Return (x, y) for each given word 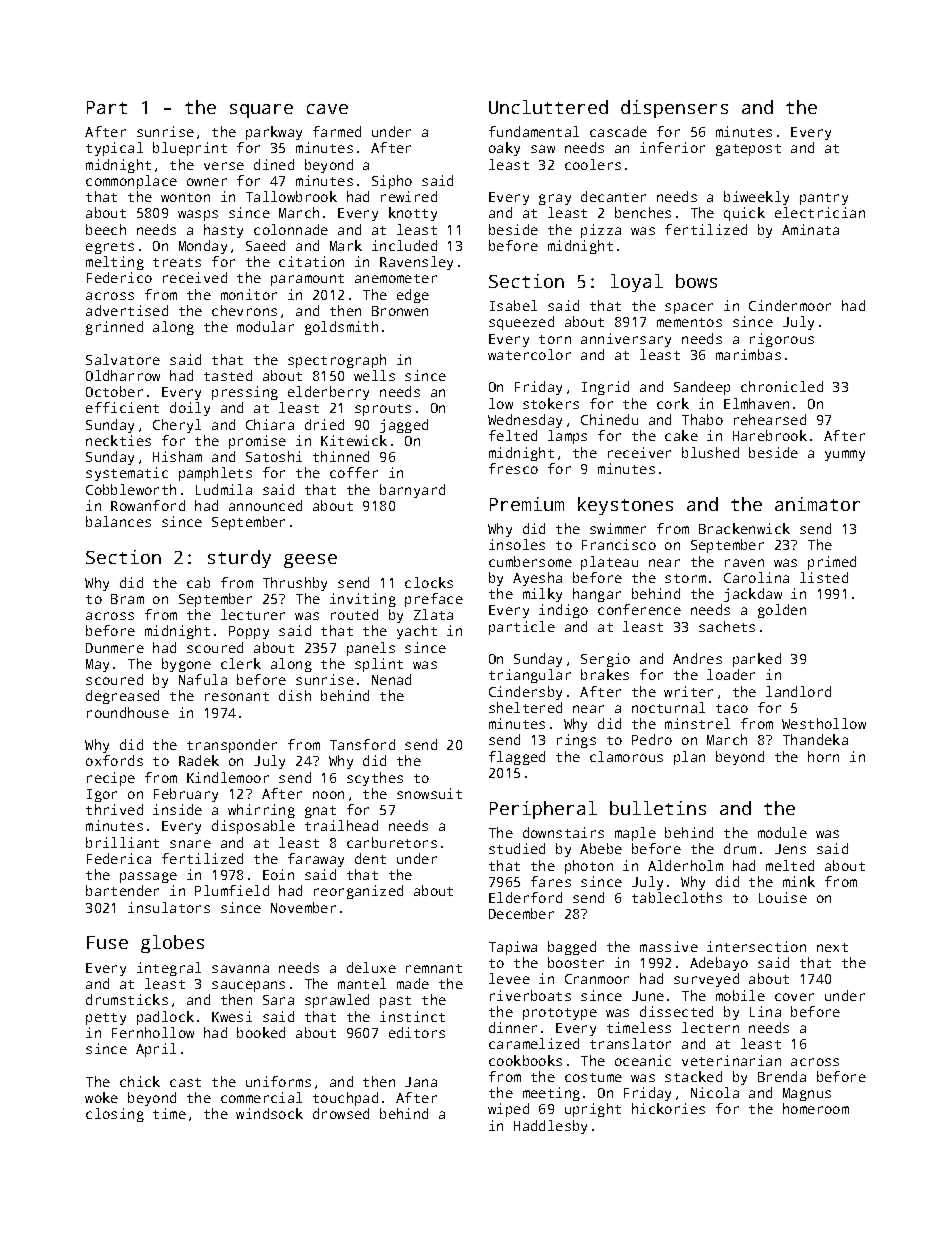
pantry (824, 199)
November (303, 907)
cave (327, 109)
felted (513, 435)
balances (118, 521)
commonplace (131, 182)
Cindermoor (790, 305)
